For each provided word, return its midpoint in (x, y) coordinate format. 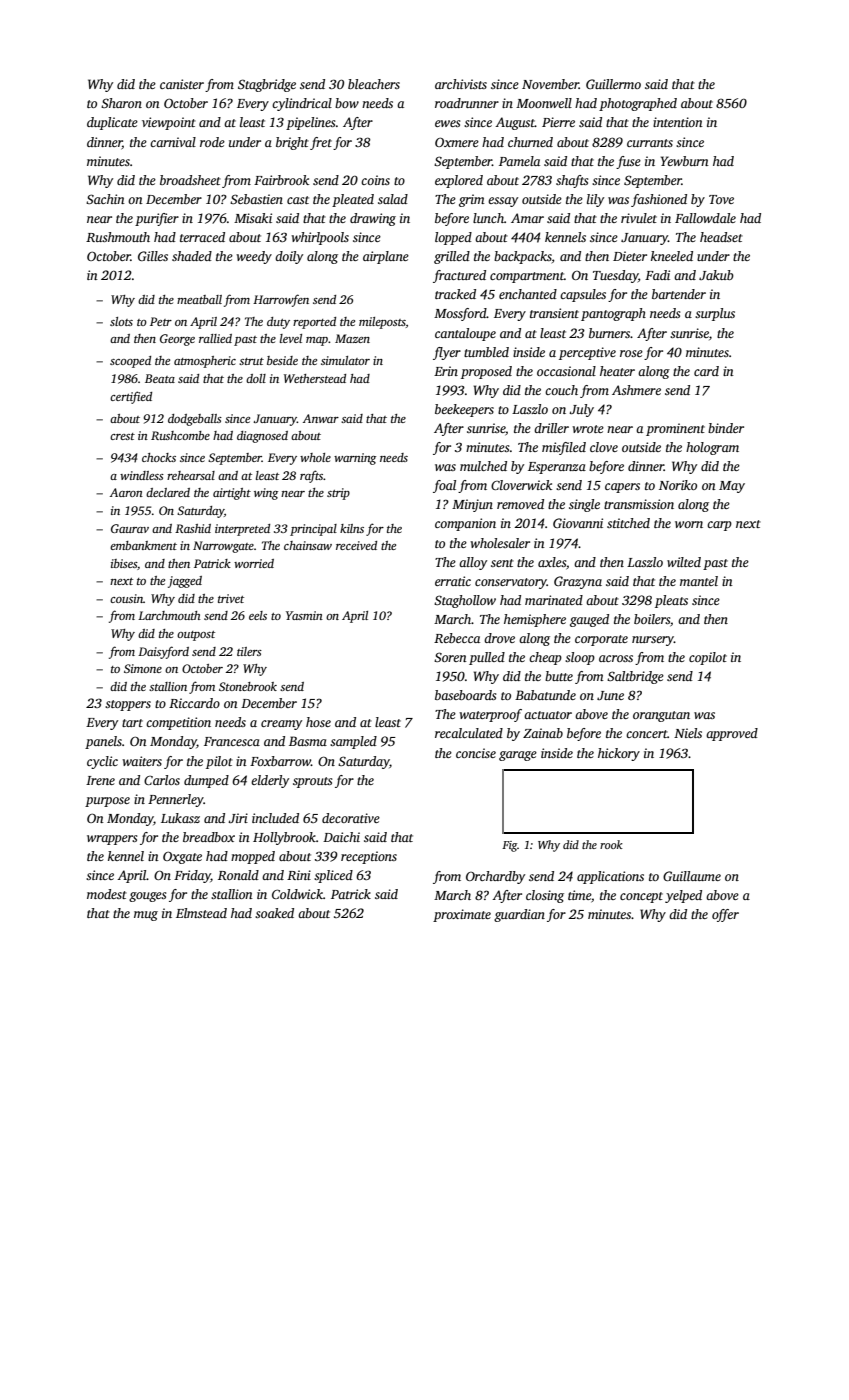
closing (545, 896)
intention (678, 122)
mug (146, 916)
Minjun (472, 505)
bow (347, 103)
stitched (628, 523)
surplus (715, 314)
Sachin (105, 199)
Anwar (321, 418)
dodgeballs (195, 420)
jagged (185, 582)
